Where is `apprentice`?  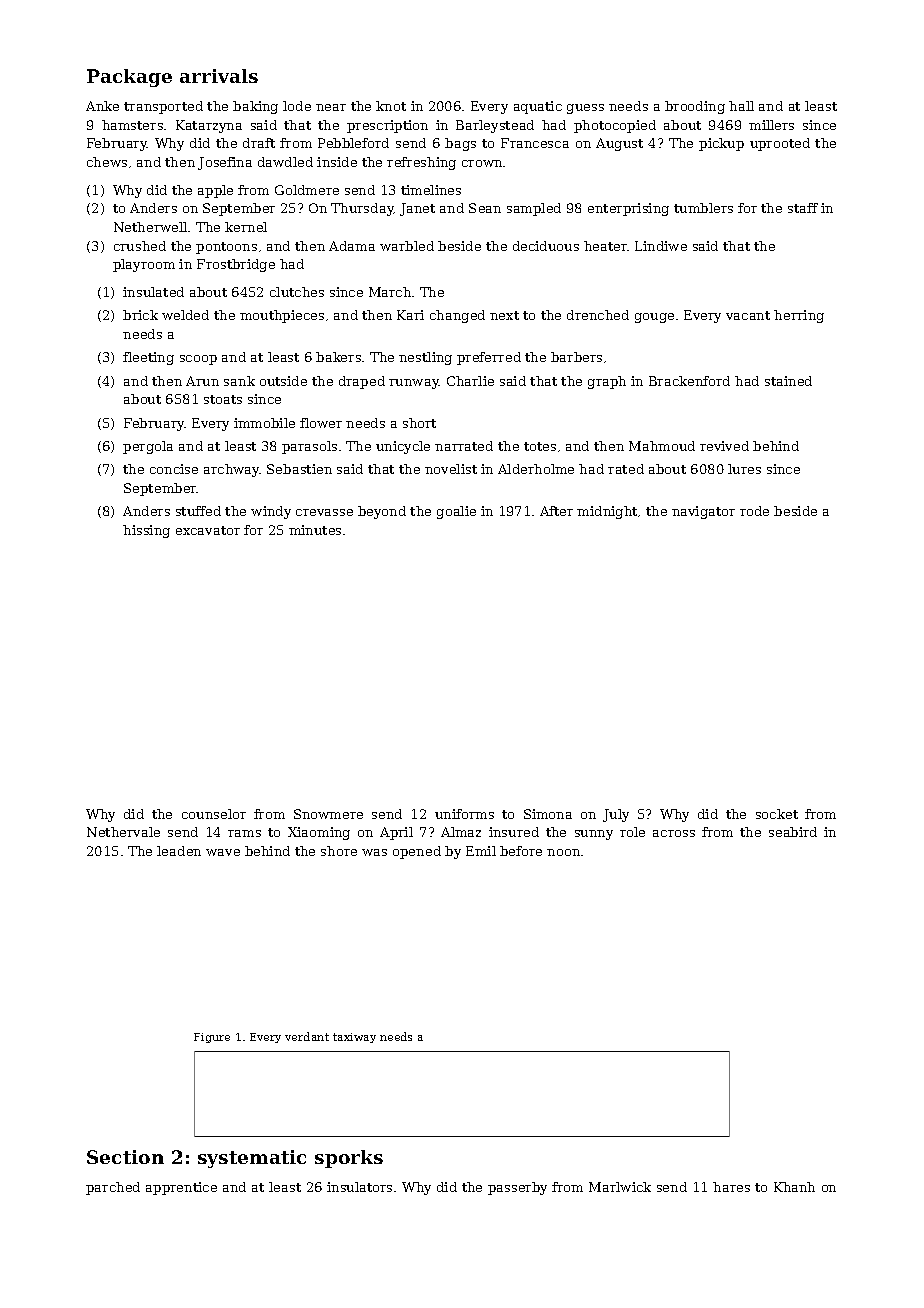
apprentice is located at coordinates (181, 1188).
